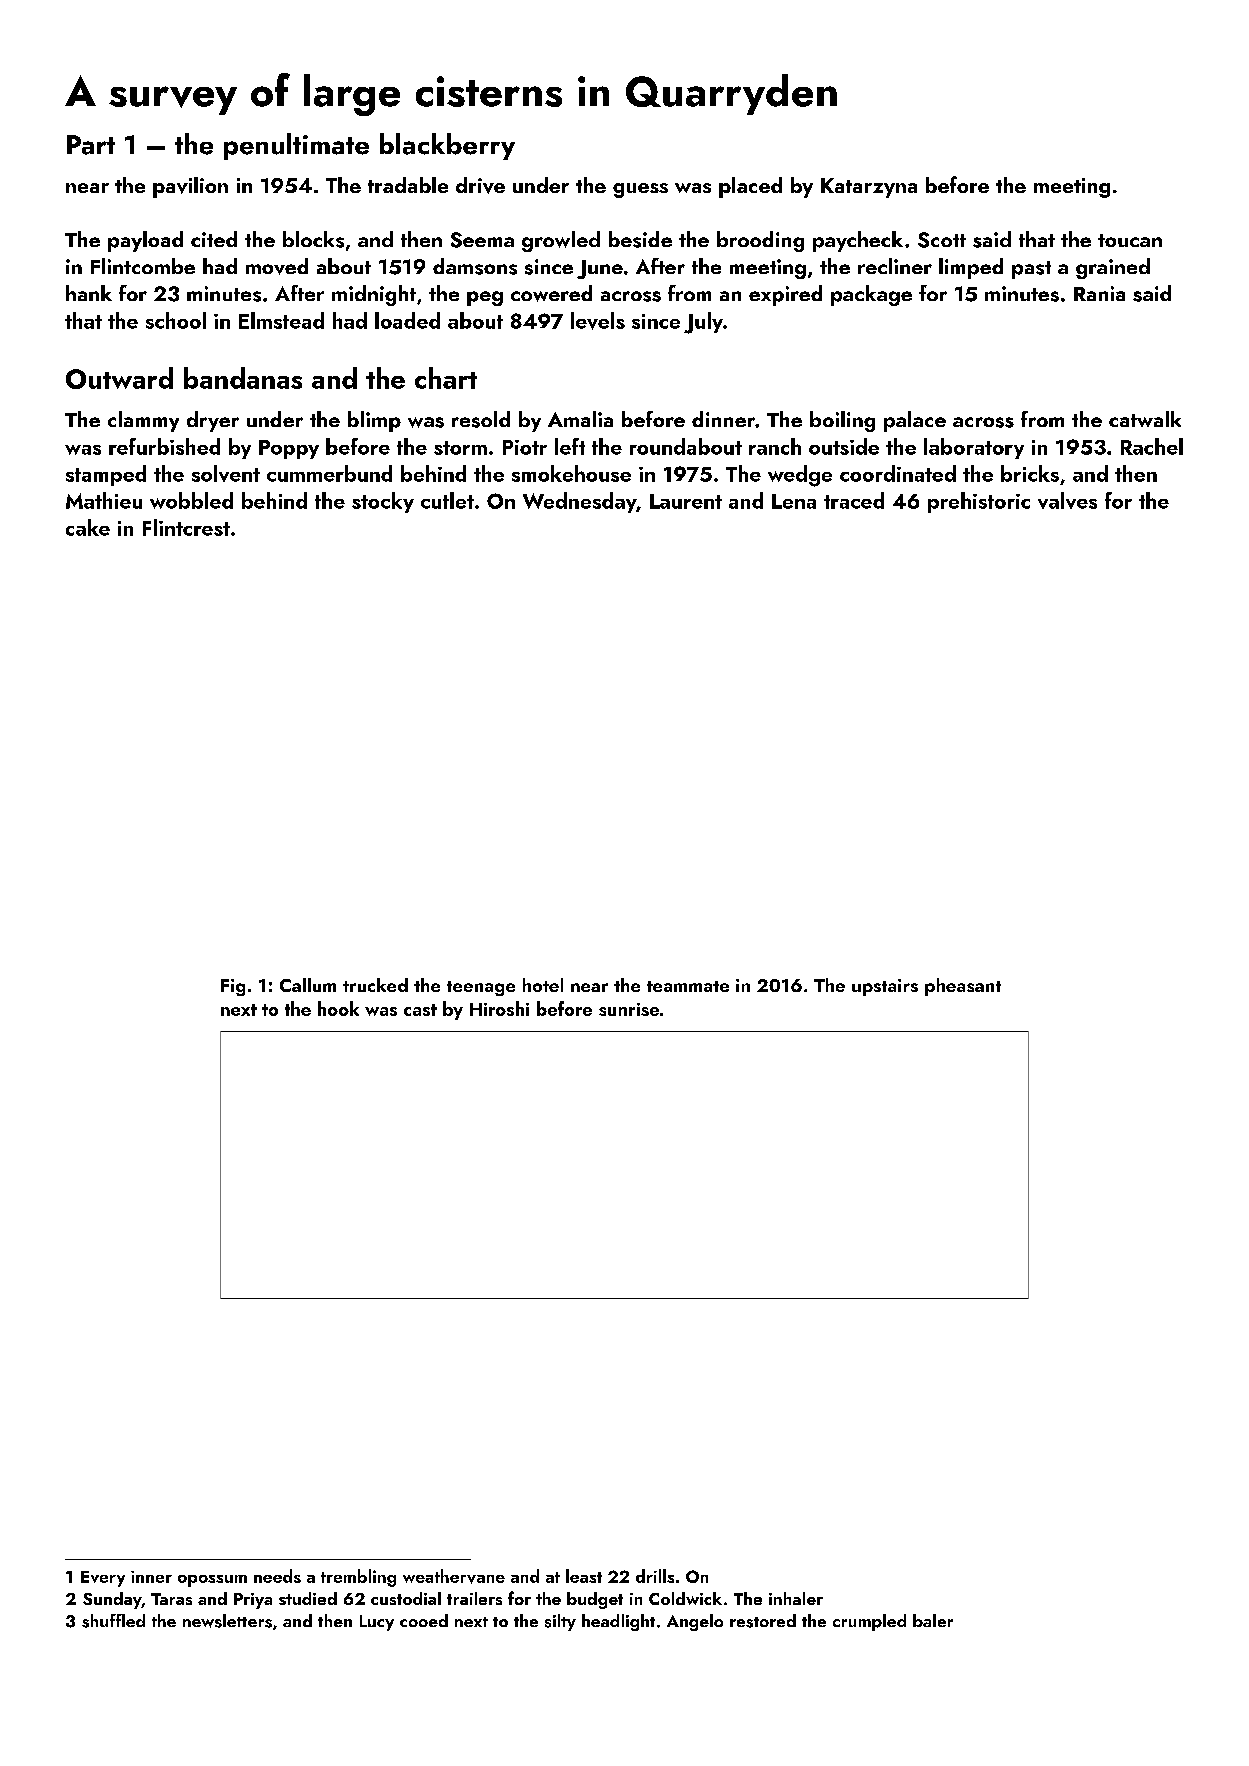  Describe the element at coordinates (1130, 240) in the screenshot. I see `toucan` at that location.
